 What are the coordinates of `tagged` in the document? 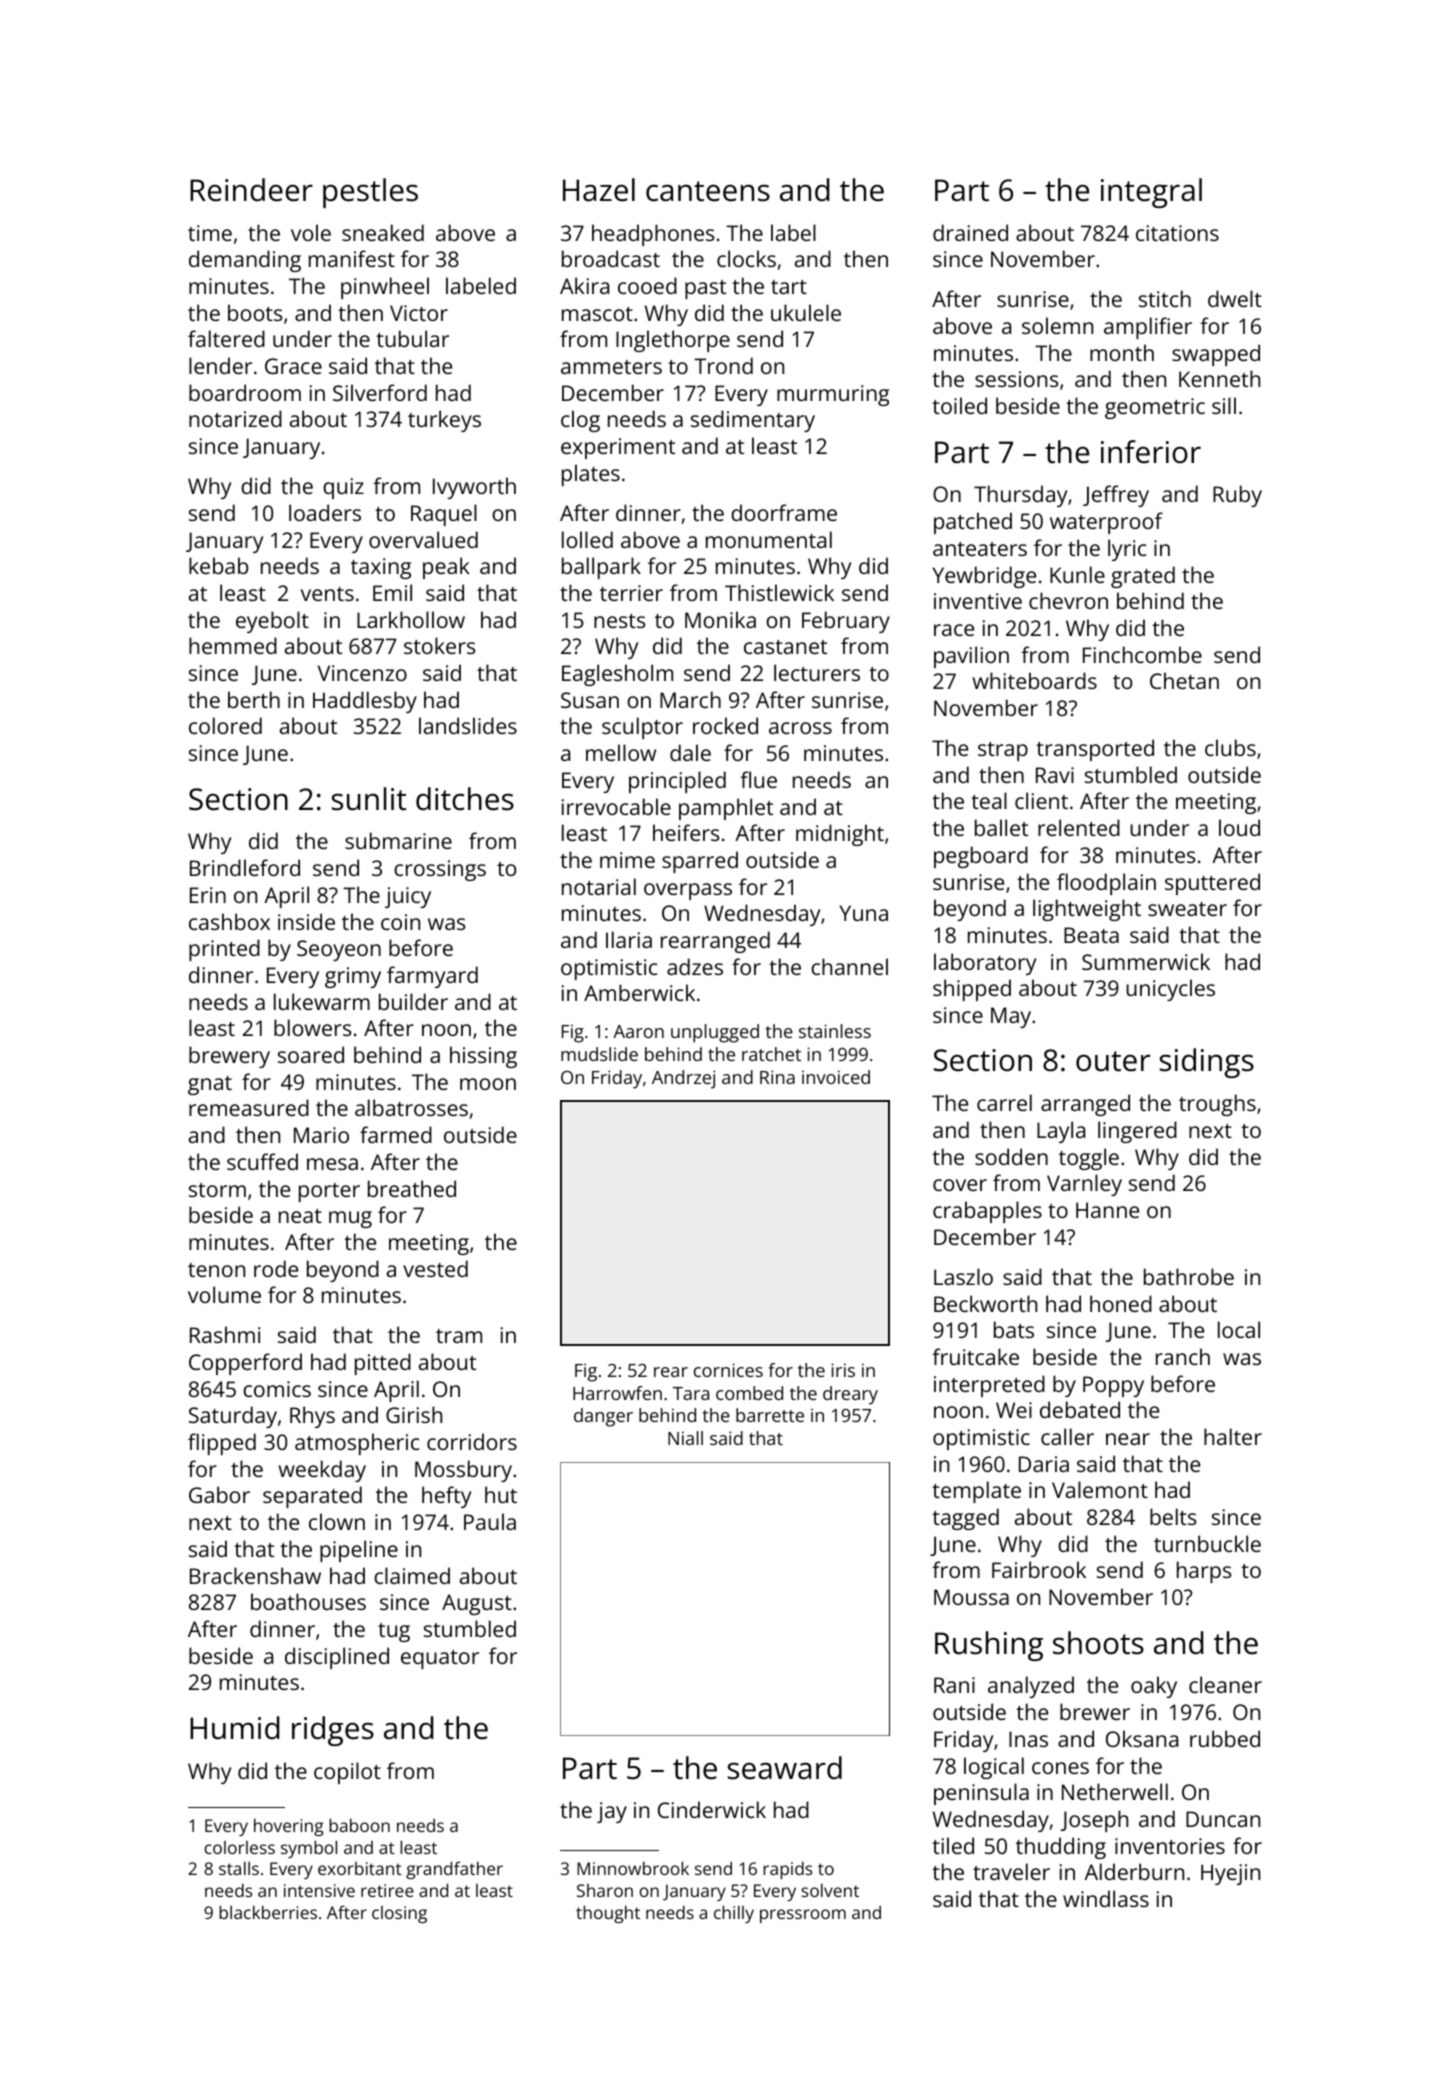 It's located at (965, 1519).
